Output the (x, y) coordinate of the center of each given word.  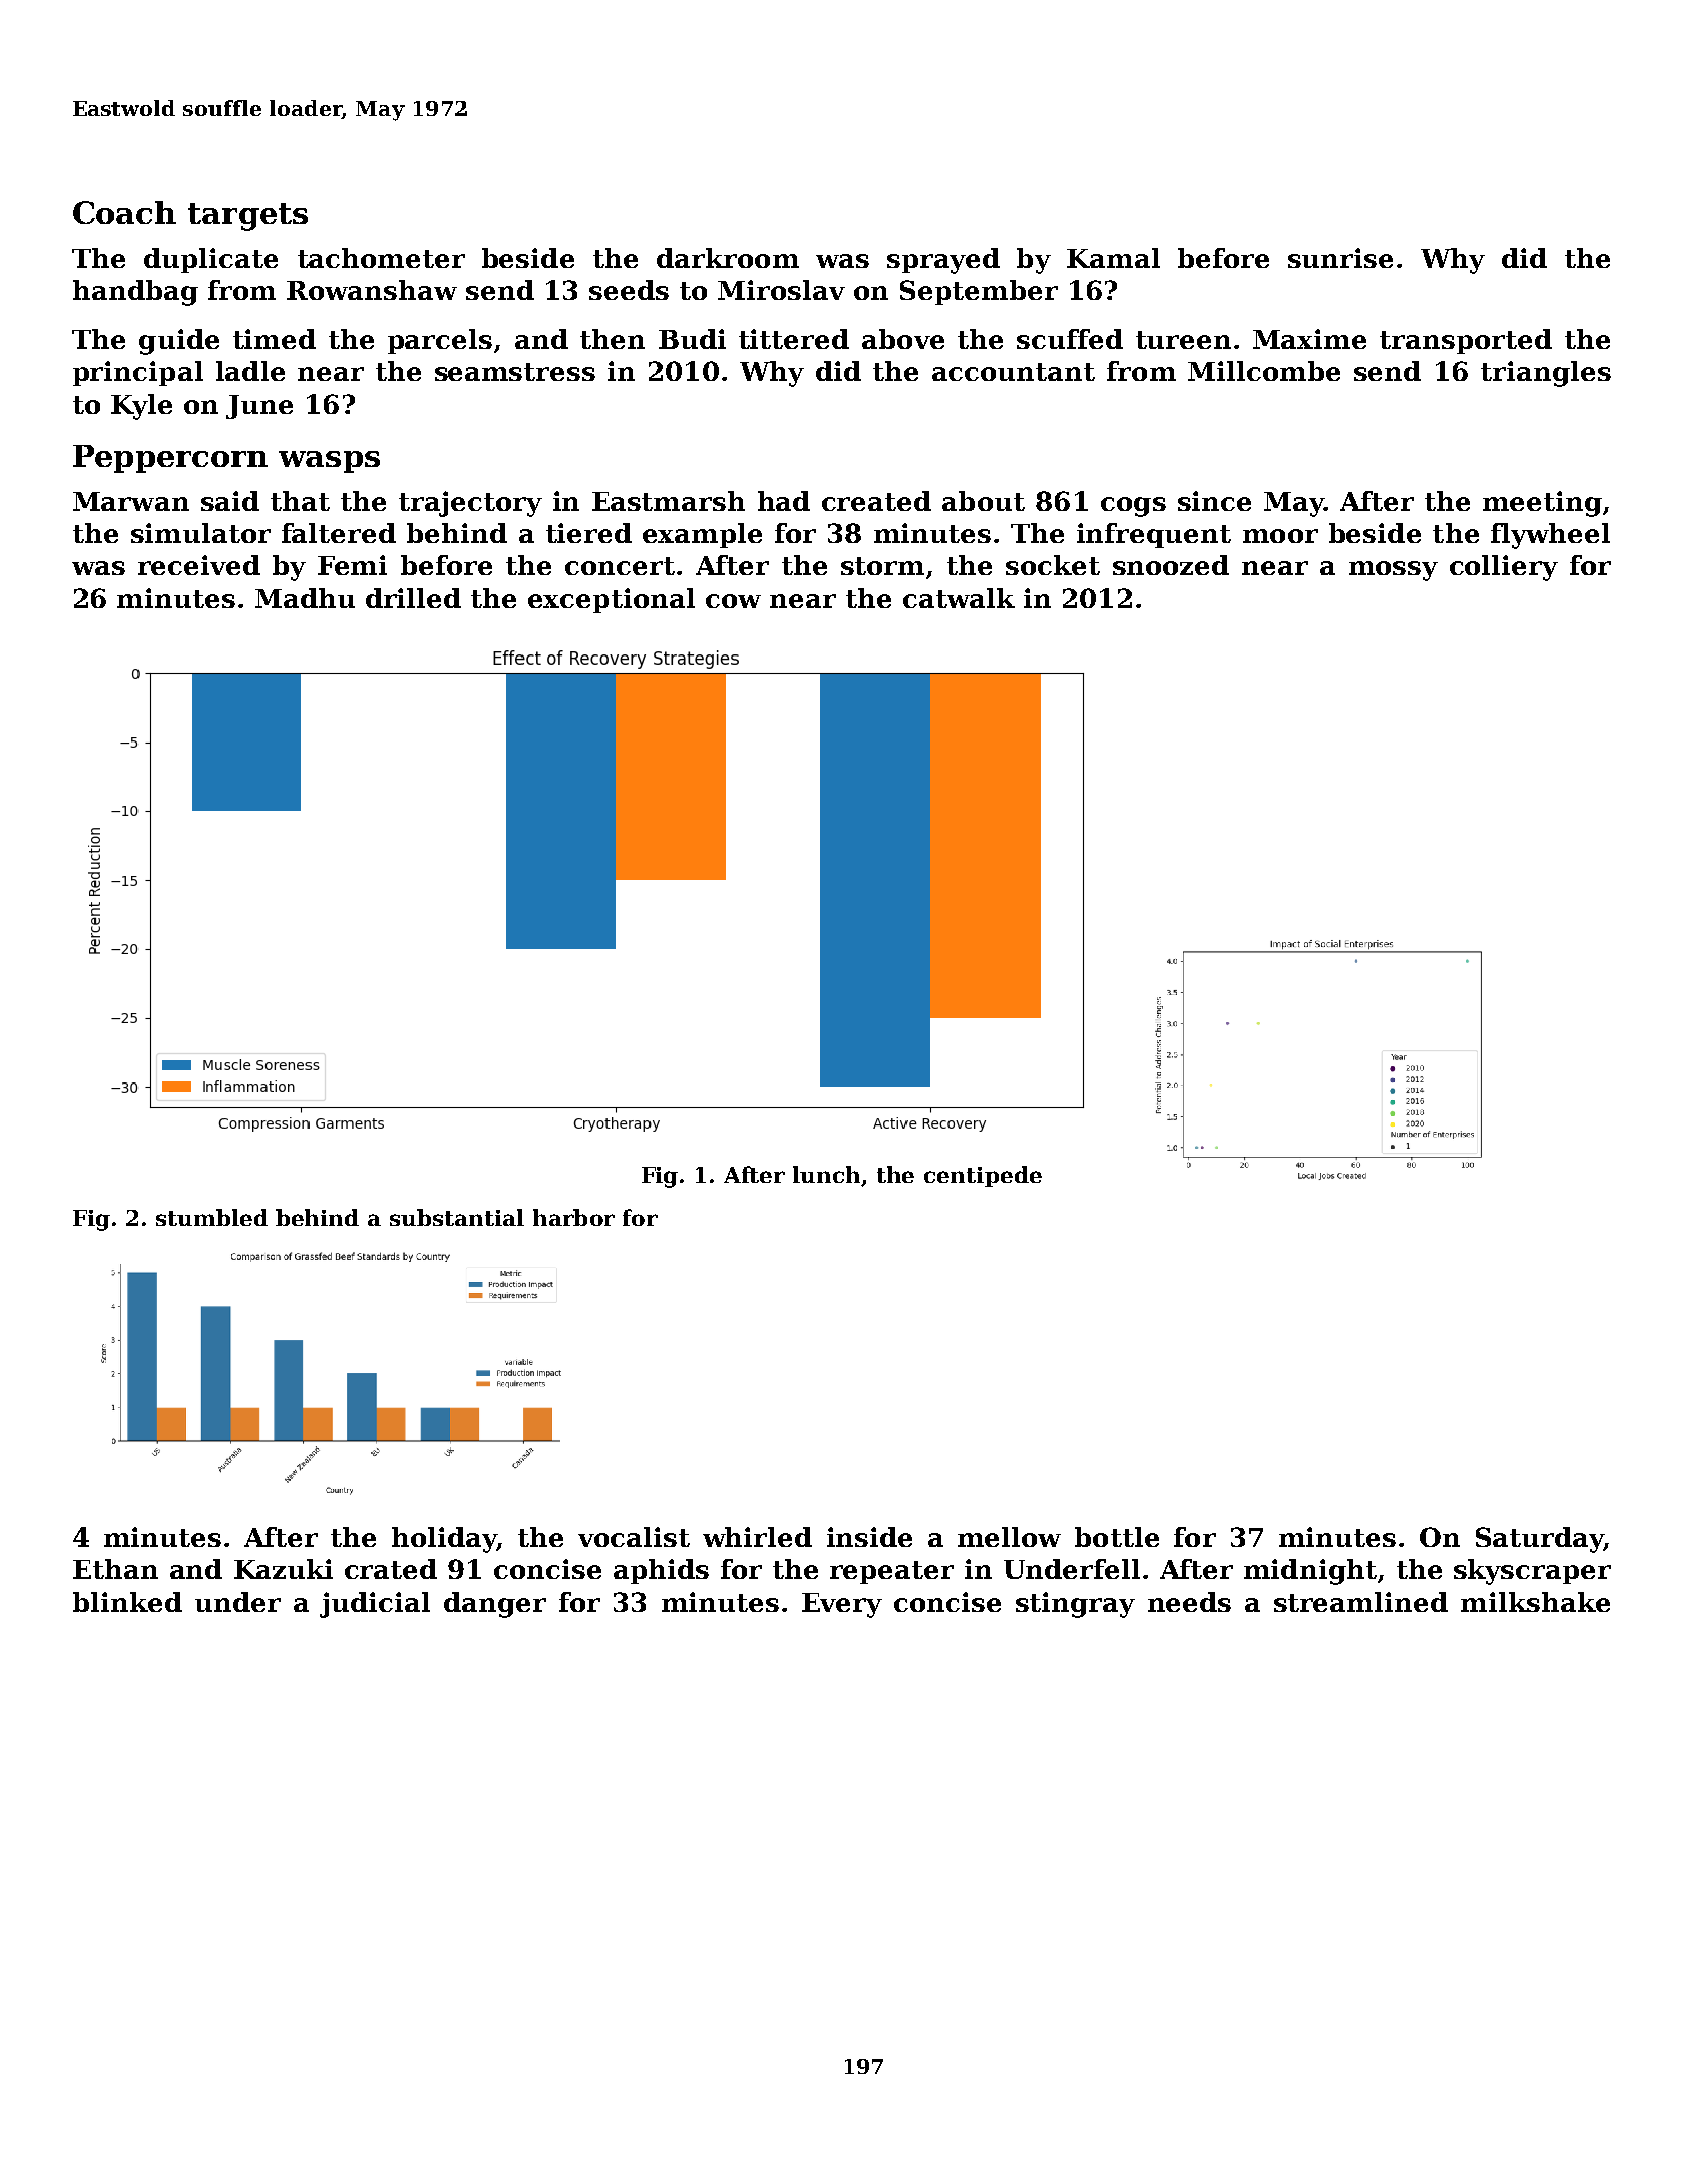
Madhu (305, 598)
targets (248, 217)
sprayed (943, 261)
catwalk (959, 598)
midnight (1310, 1572)
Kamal (1113, 258)
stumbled (212, 1217)
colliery (1504, 568)
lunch (826, 1174)
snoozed (1171, 565)
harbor (574, 1217)
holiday (444, 1540)
